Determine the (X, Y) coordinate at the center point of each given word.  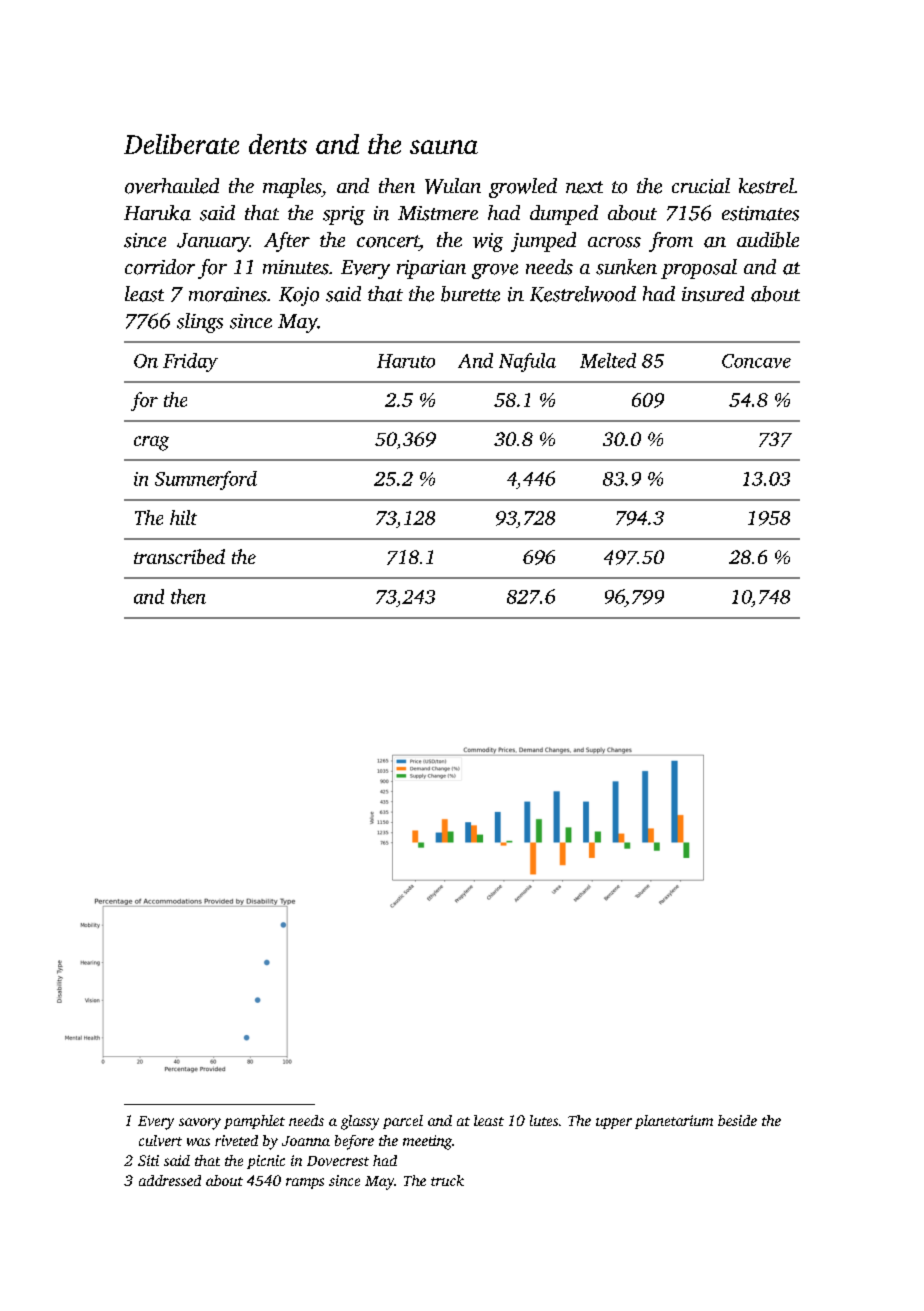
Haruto (406, 361)
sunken (626, 267)
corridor (160, 267)
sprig (344, 215)
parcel (403, 1122)
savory (200, 1124)
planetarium (674, 1122)
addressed (170, 1180)
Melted (608, 360)
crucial (701, 186)
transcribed (179, 556)
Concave (756, 361)
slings (200, 323)
